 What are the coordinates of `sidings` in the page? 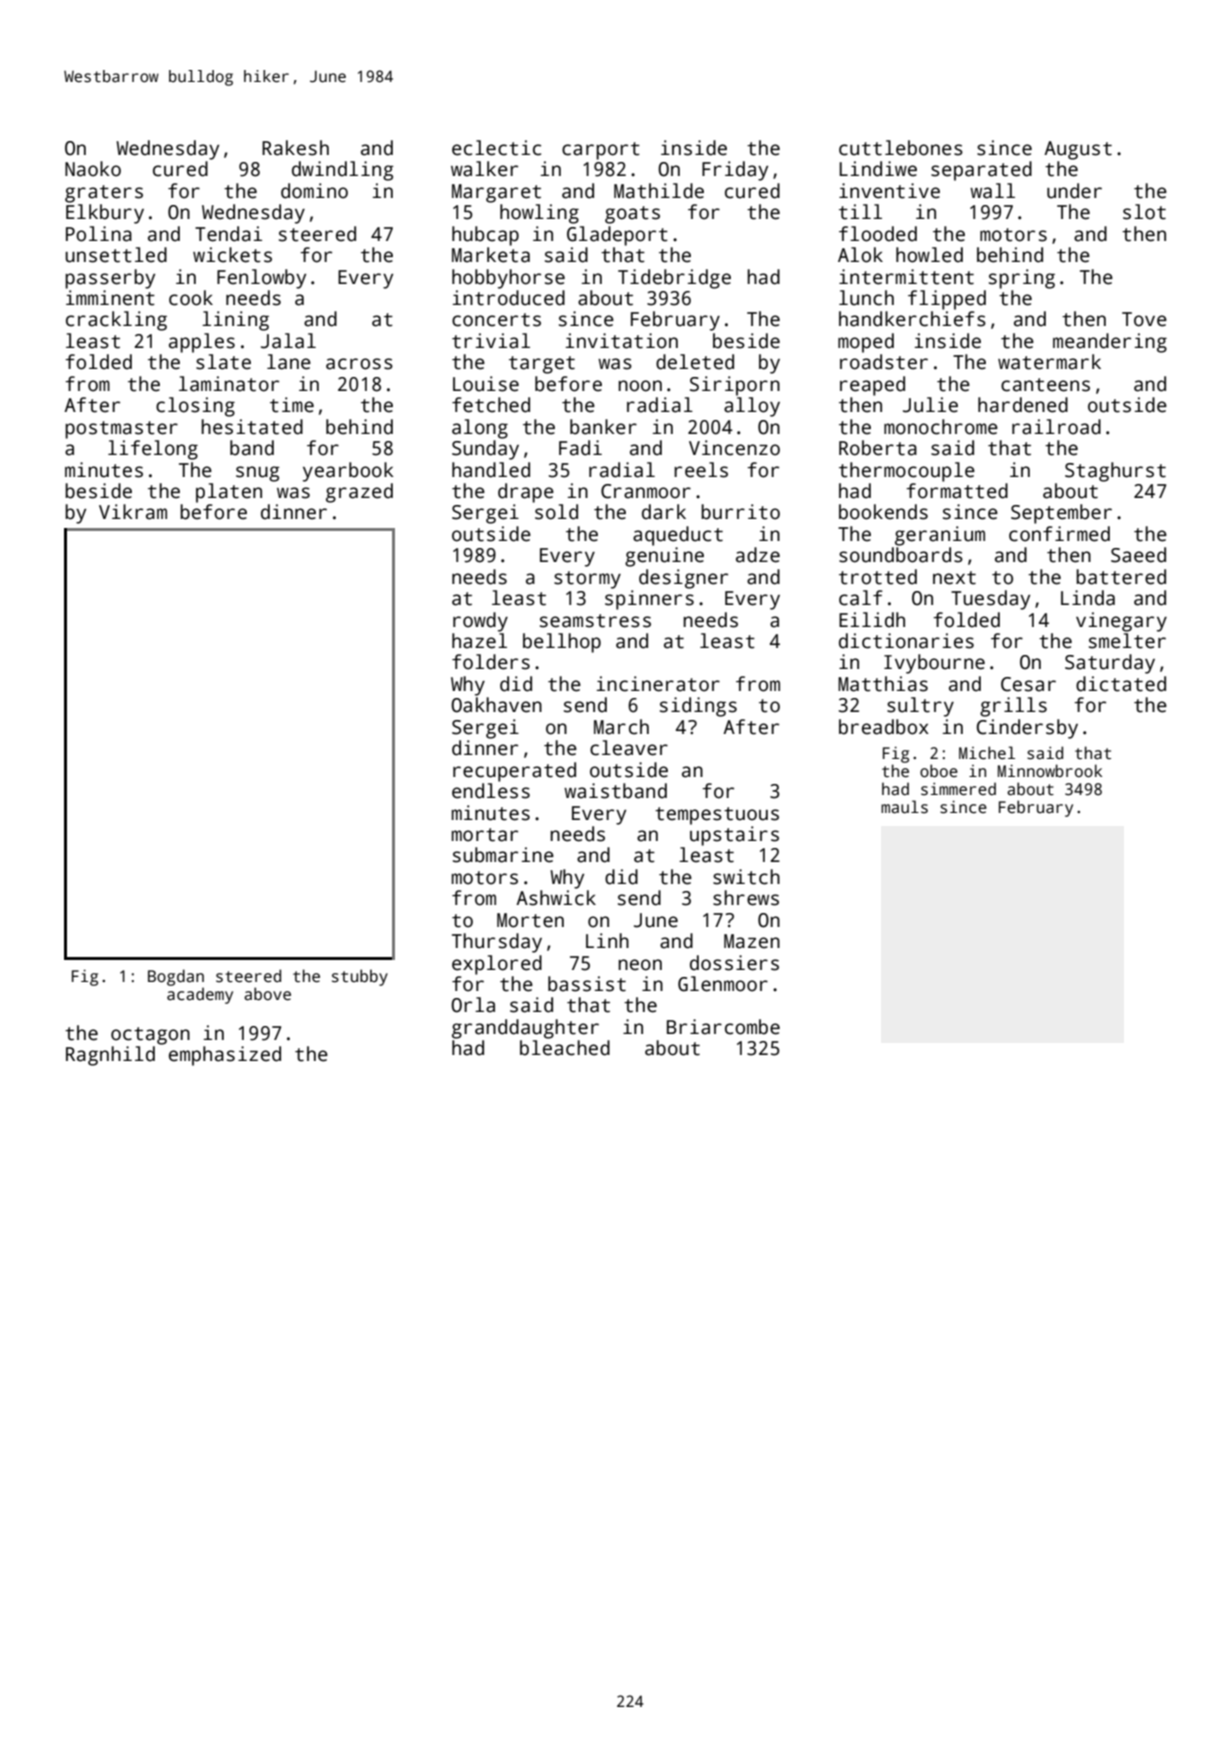 It's located at (698, 707).
